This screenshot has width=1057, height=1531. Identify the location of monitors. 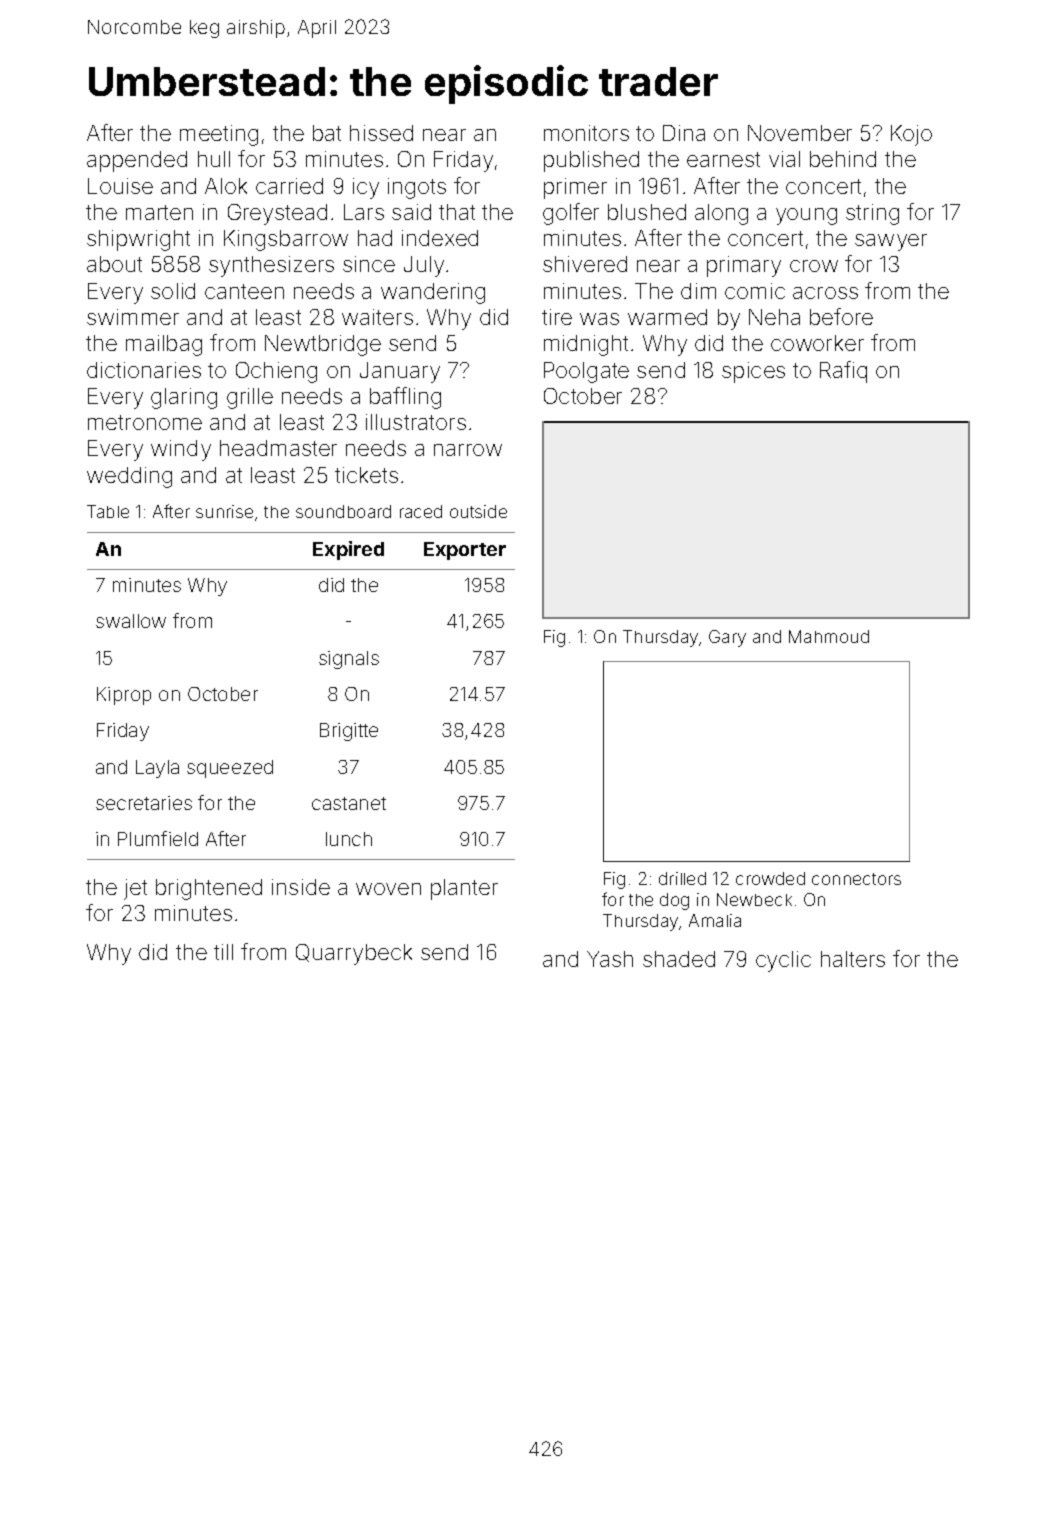
(586, 133).
